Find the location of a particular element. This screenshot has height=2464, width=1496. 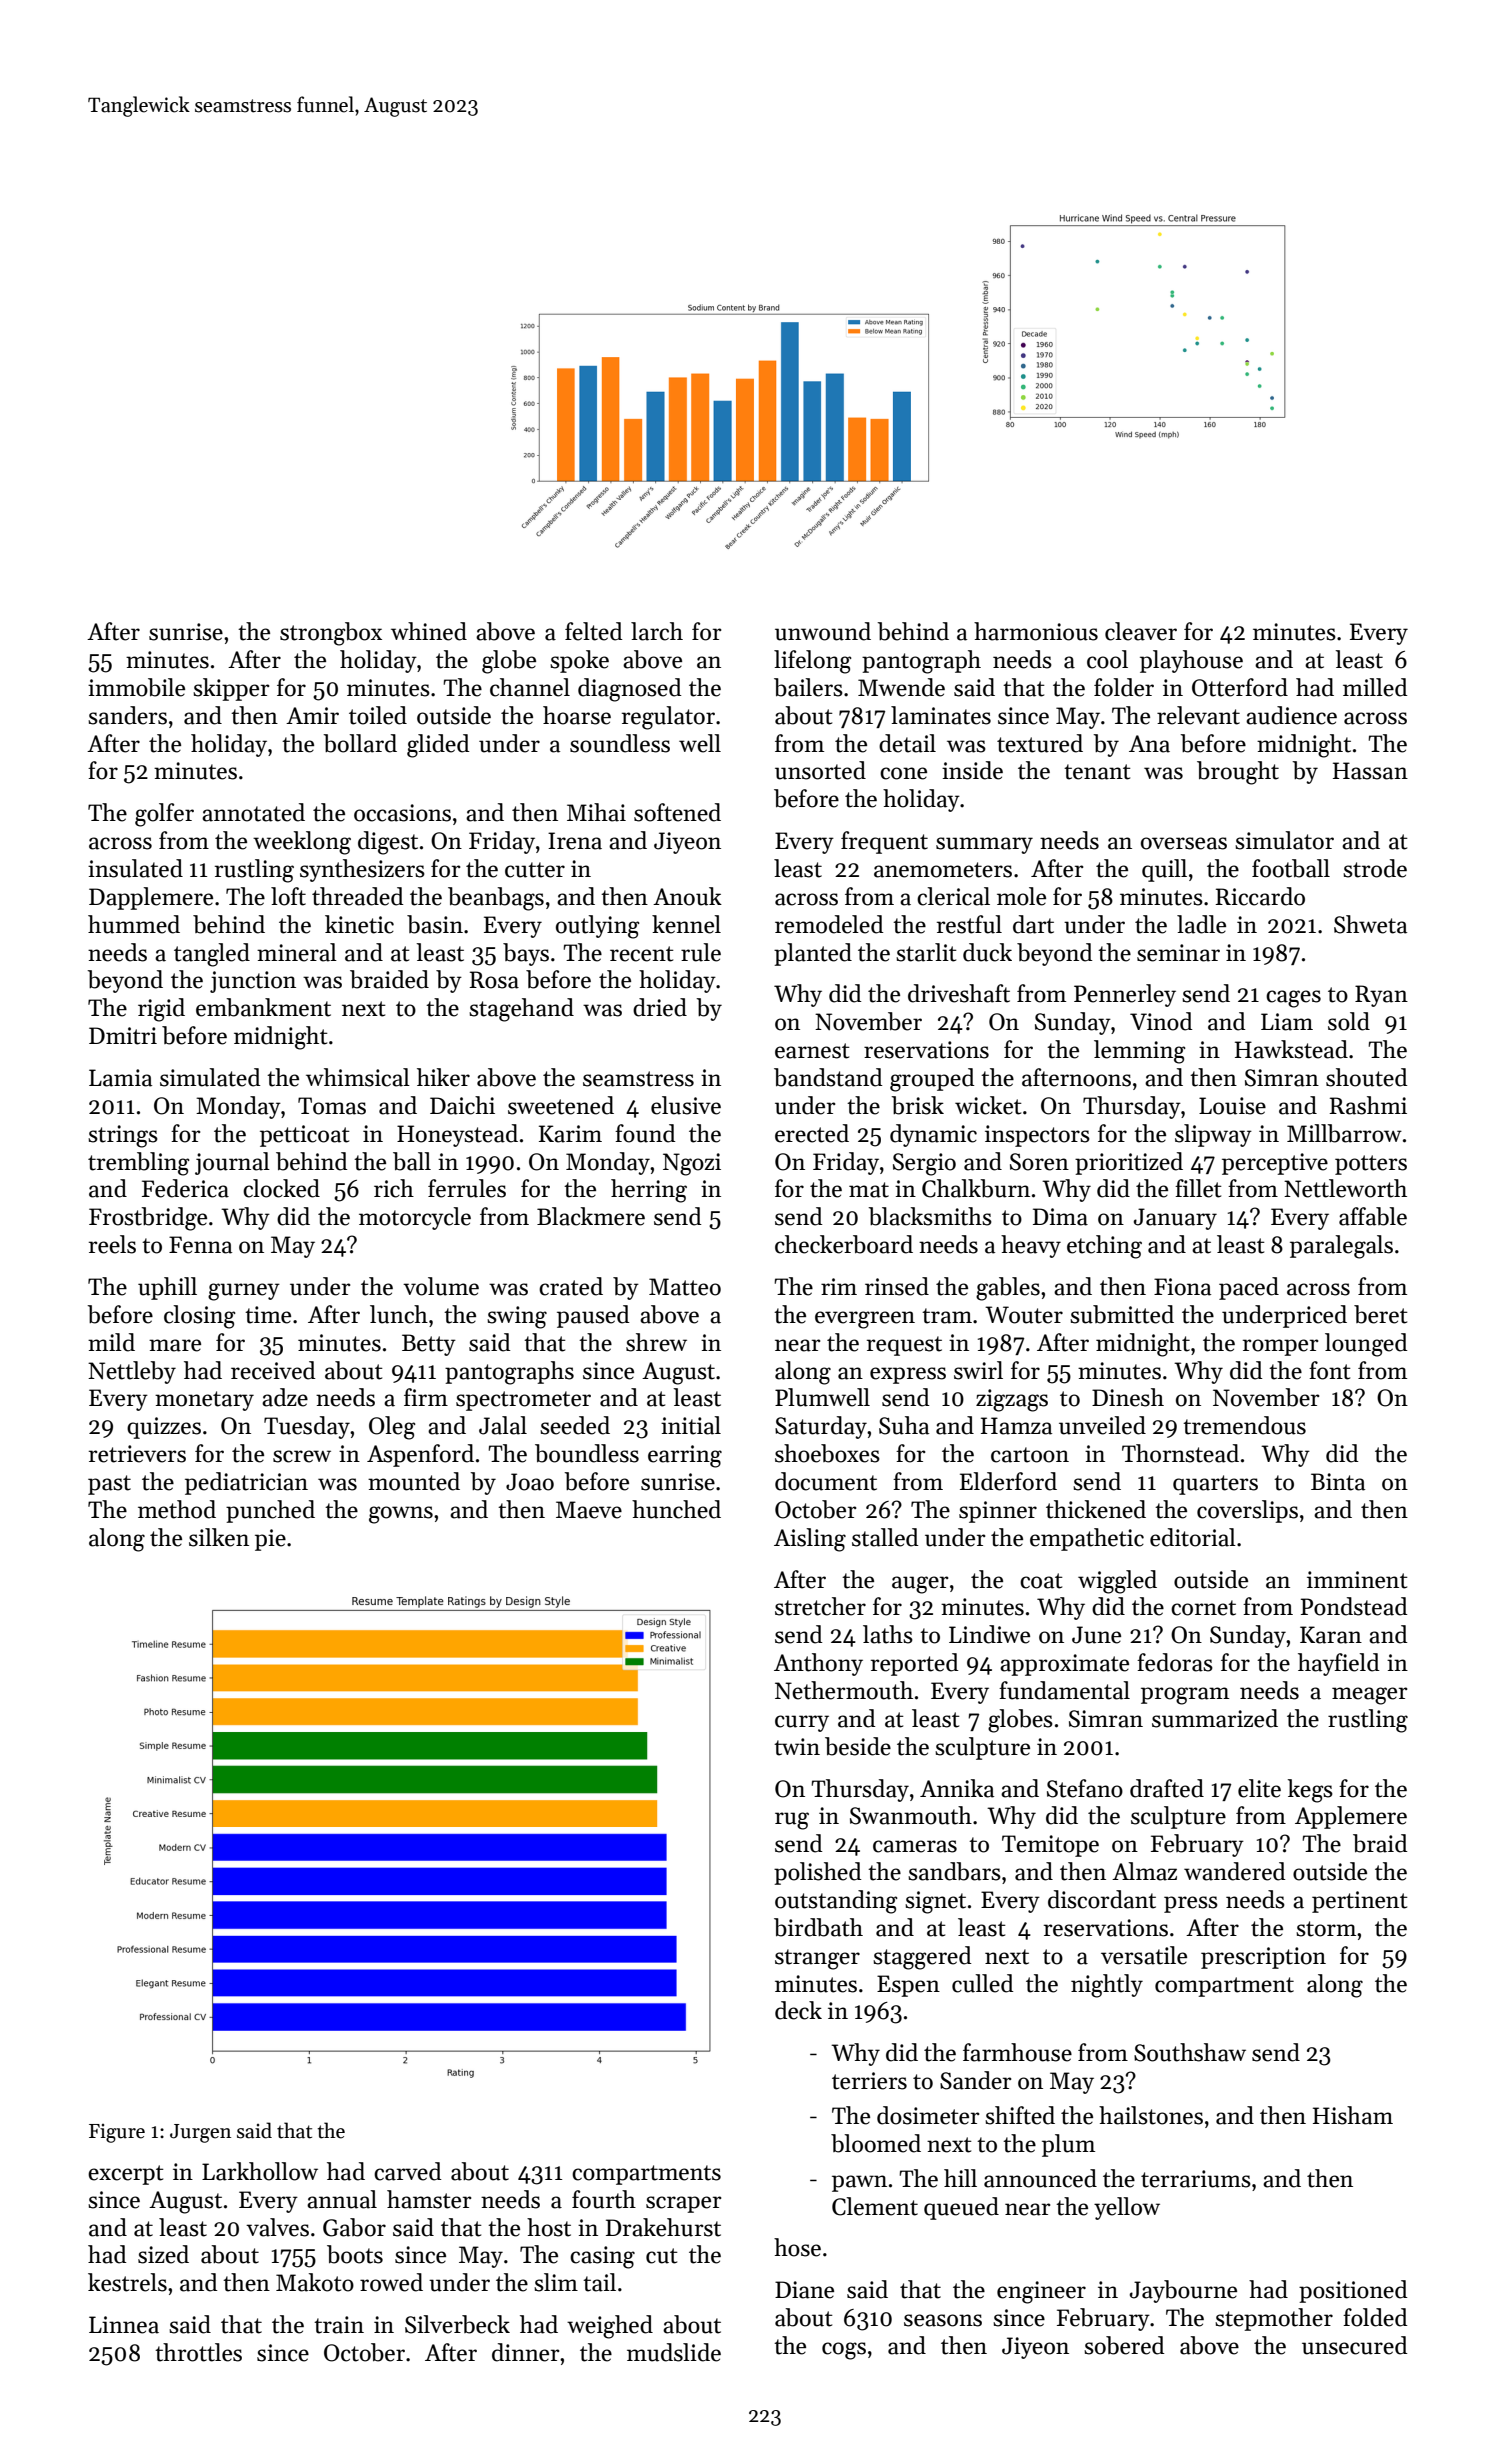

earnest is located at coordinates (812, 1051).
